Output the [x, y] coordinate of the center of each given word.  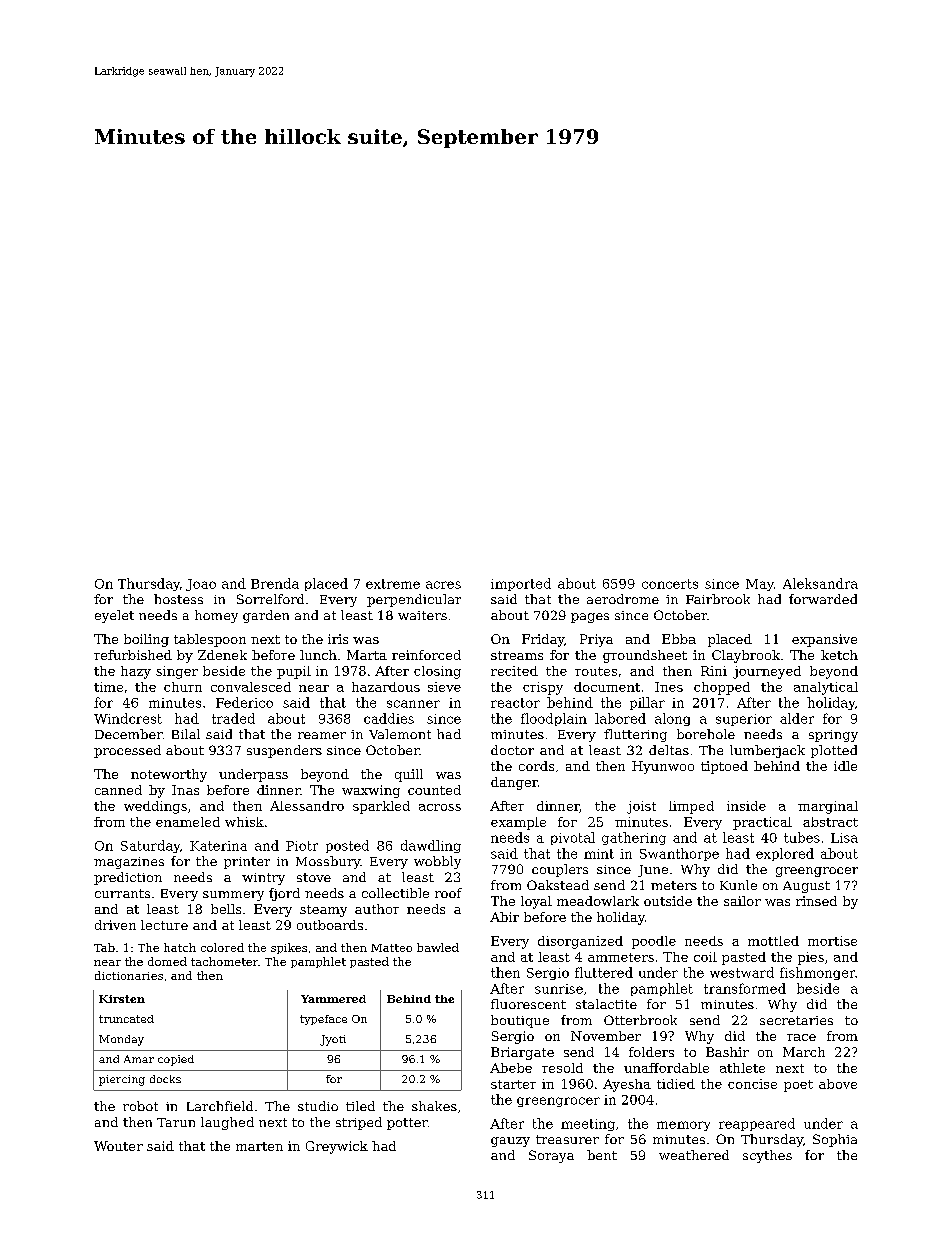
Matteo [391, 948]
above [838, 1084]
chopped [722, 688]
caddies [389, 718]
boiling [146, 640]
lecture [164, 925]
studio [318, 1106]
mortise [832, 941]
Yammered [333, 999]
